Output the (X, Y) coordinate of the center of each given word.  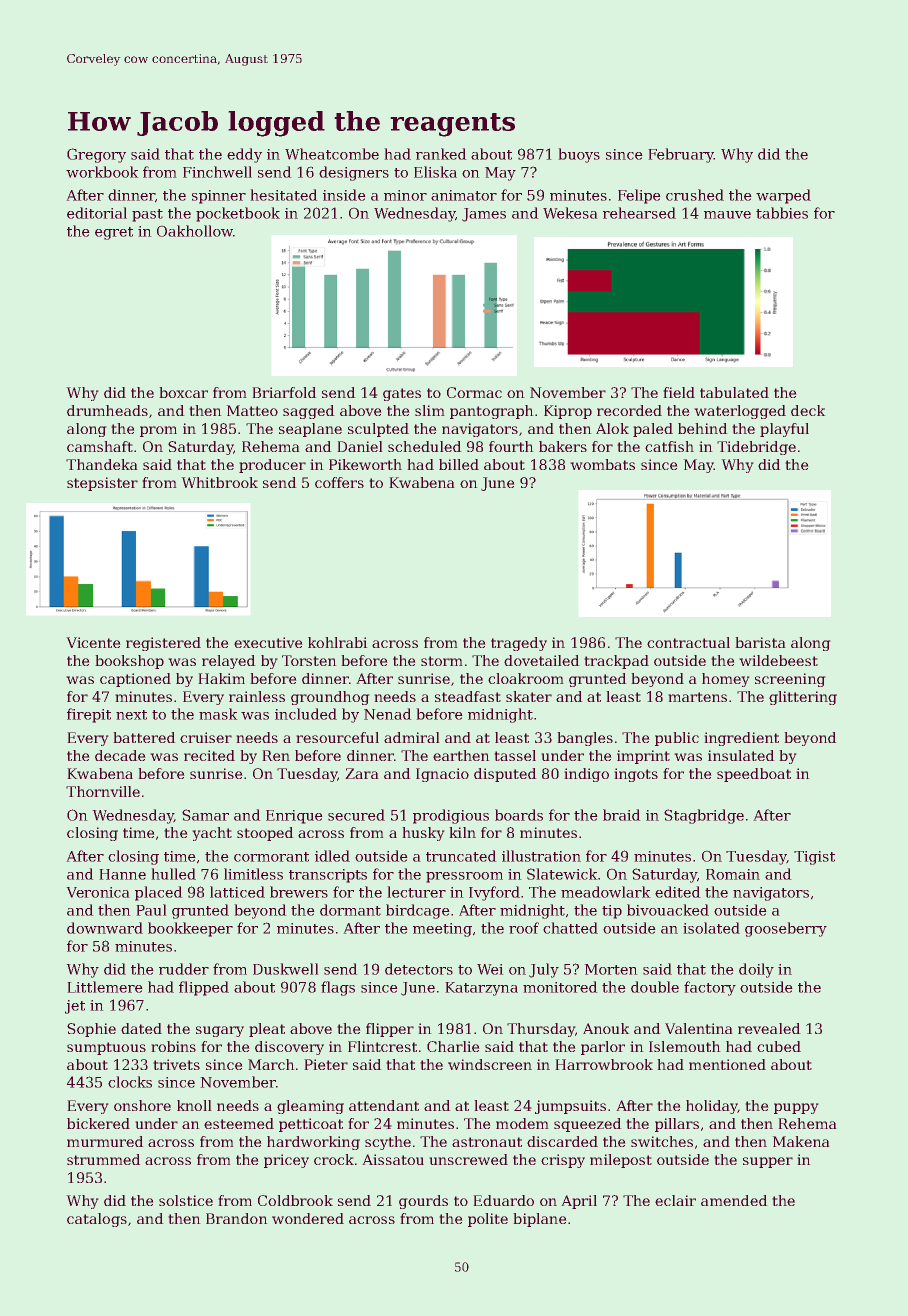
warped (783, 196)
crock (334, 1159)
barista (760, 642)
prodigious (451, 816)
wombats (603, 464)
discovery (289, 1048)
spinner (219, 197)
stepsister (102, 484)
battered (144, 737)
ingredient (742, 739)
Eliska (435, 172)
